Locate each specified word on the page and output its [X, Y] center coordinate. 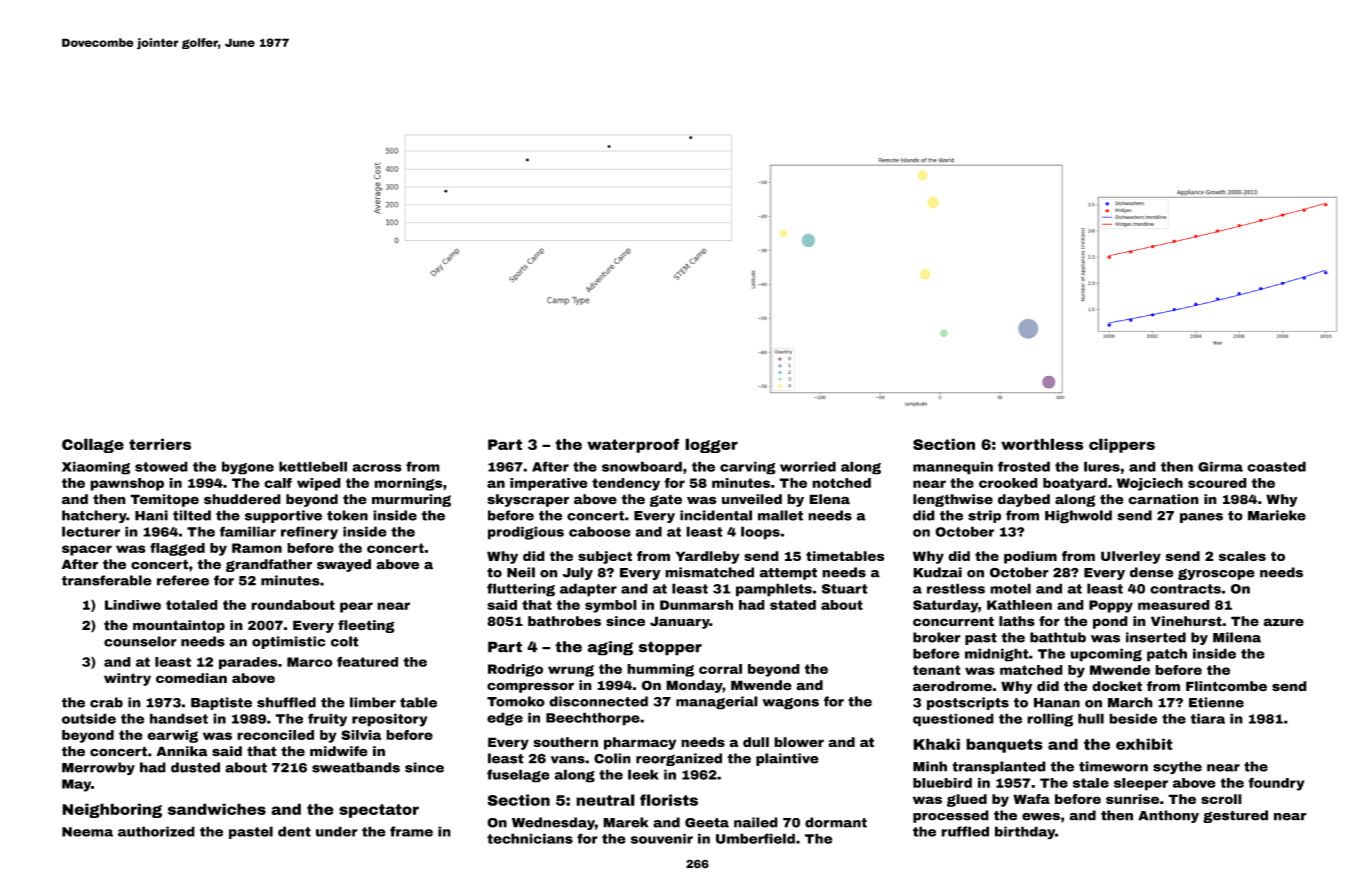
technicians [530, 838]
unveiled [752, 499]
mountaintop [179, 626]
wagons [790, 704]
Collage [93, 445]
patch [1167, 655]
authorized [156, 831]
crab [106, 702]
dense [1152, 572]
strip [984, 516]
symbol [611, 606]
